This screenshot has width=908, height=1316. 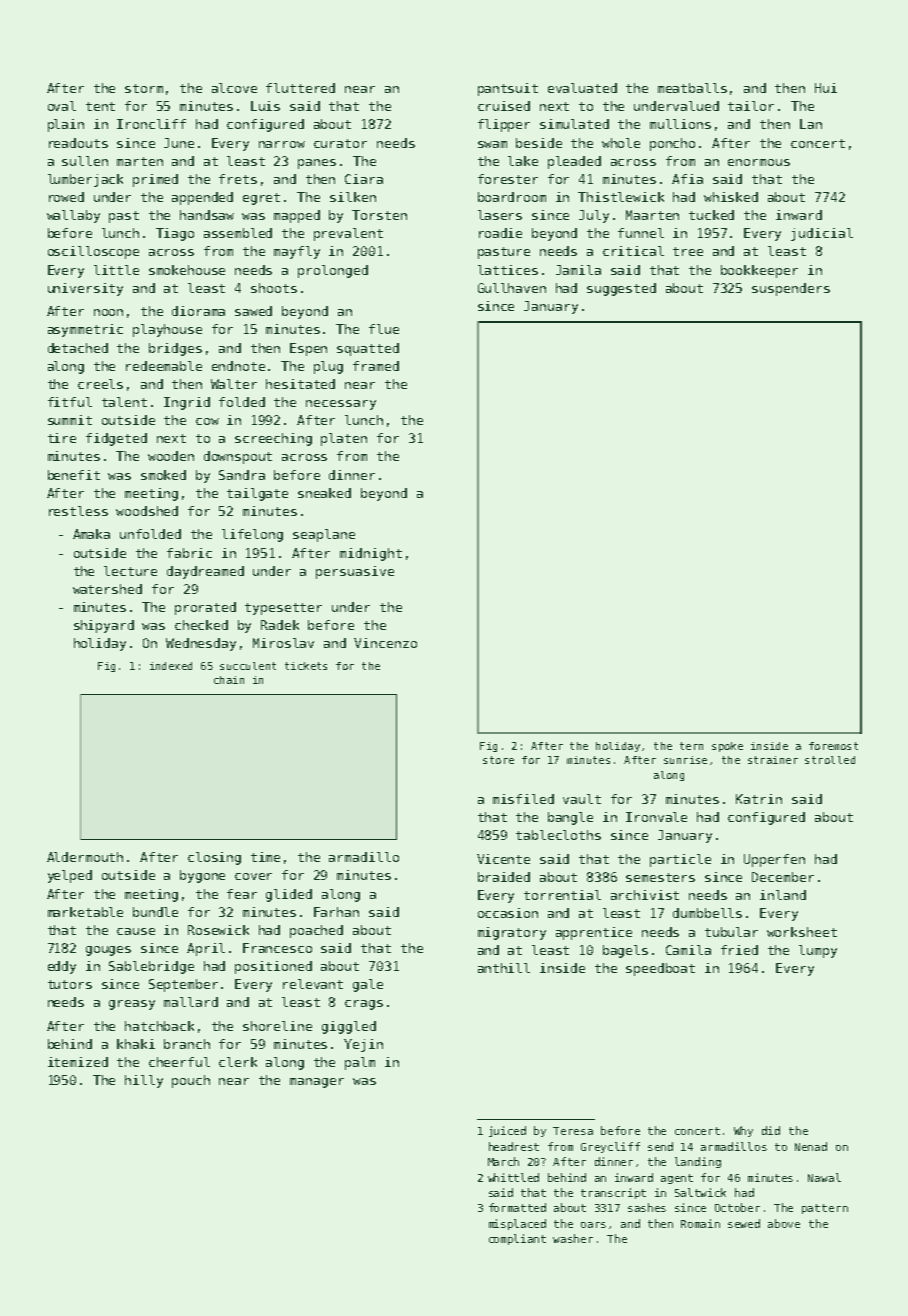 What do you see at coordinates (147, 511) in the screenshot?
I see `woodshed` at bounding box center [147, 511].
